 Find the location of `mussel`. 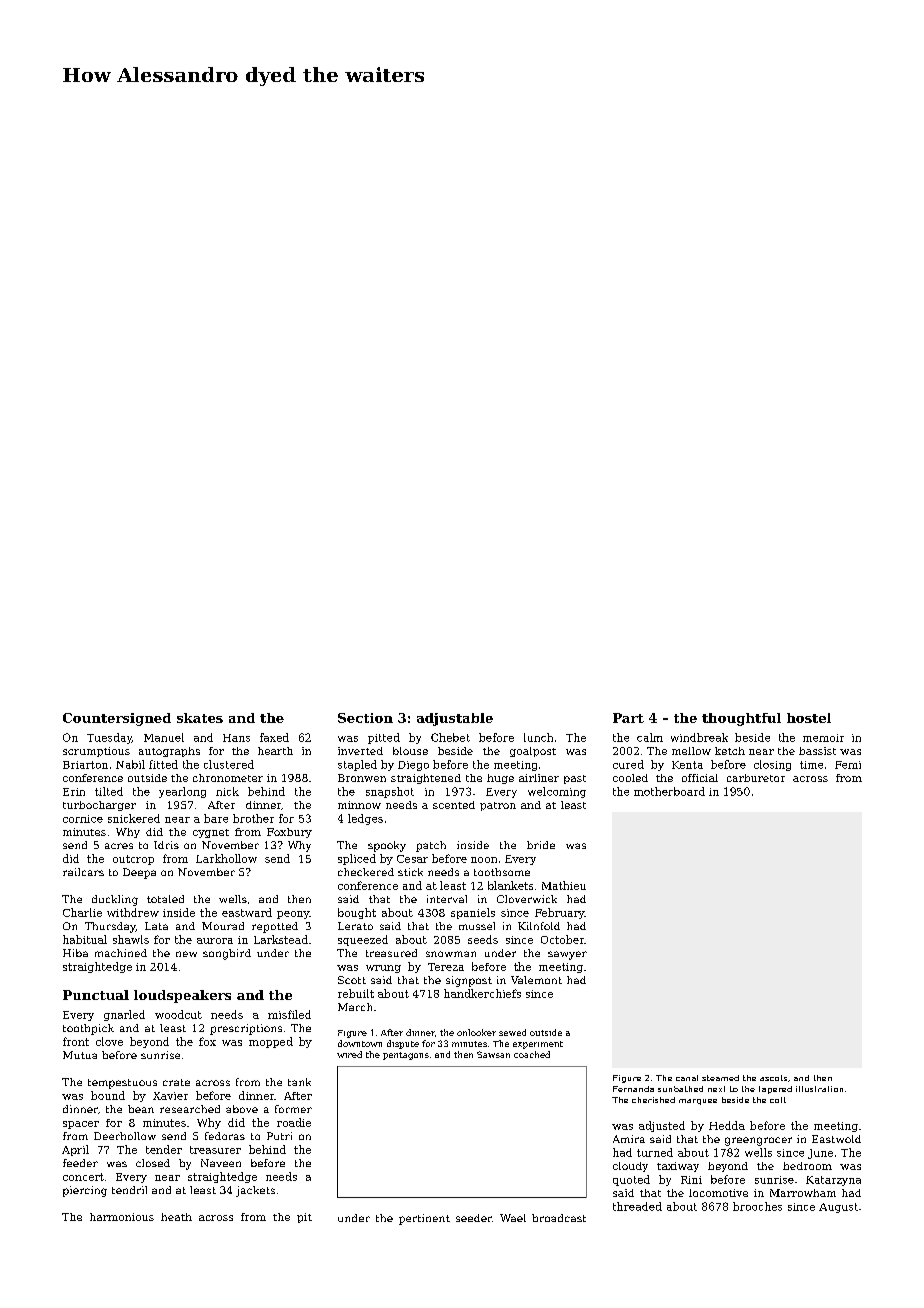

mussel is located at coordinates (477, 926).
